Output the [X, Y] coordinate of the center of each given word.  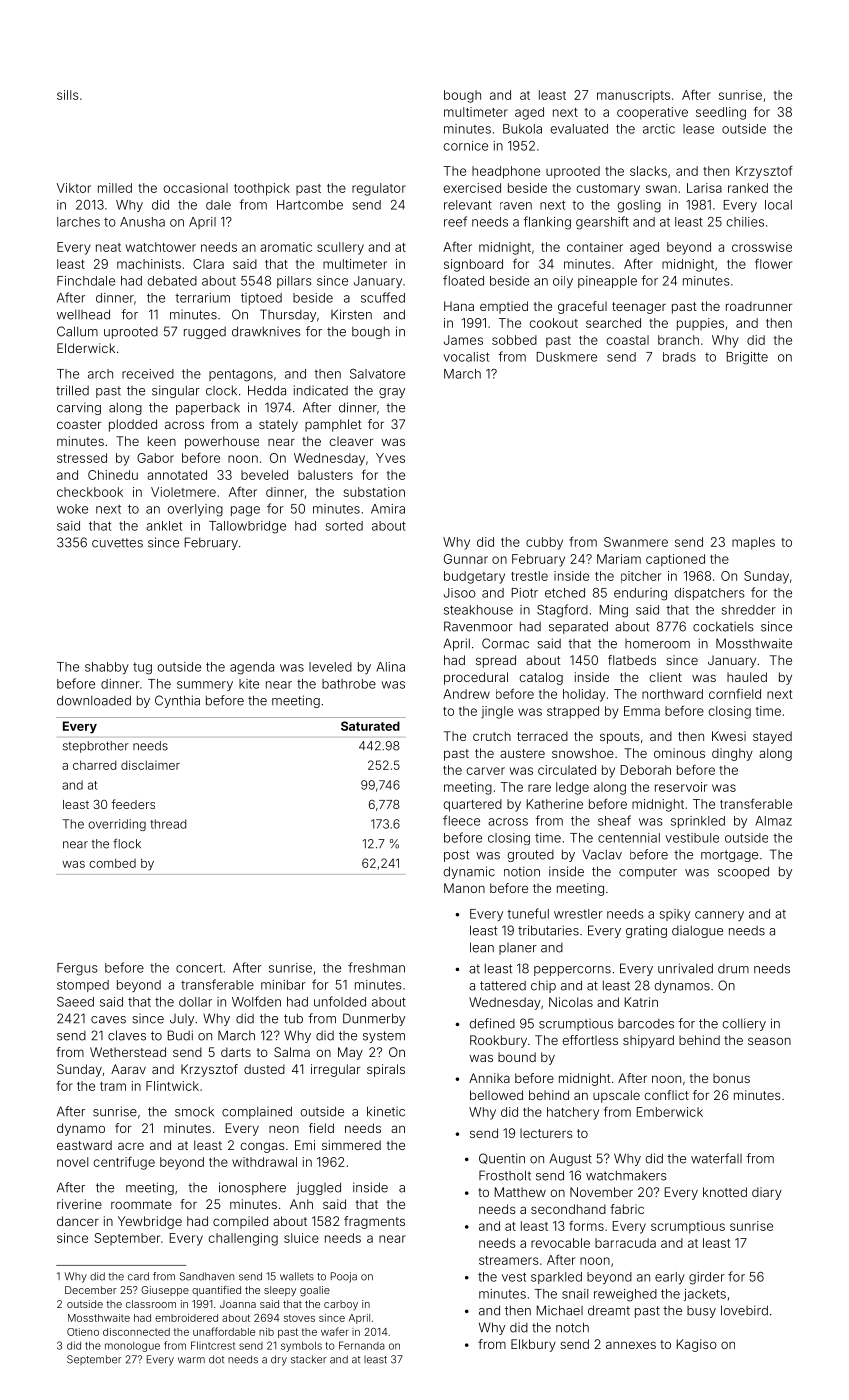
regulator [379, 189]
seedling [721, 113]
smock [194, 1112]
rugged [205, 333]
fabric [627, 1209]
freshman [376, 967]
